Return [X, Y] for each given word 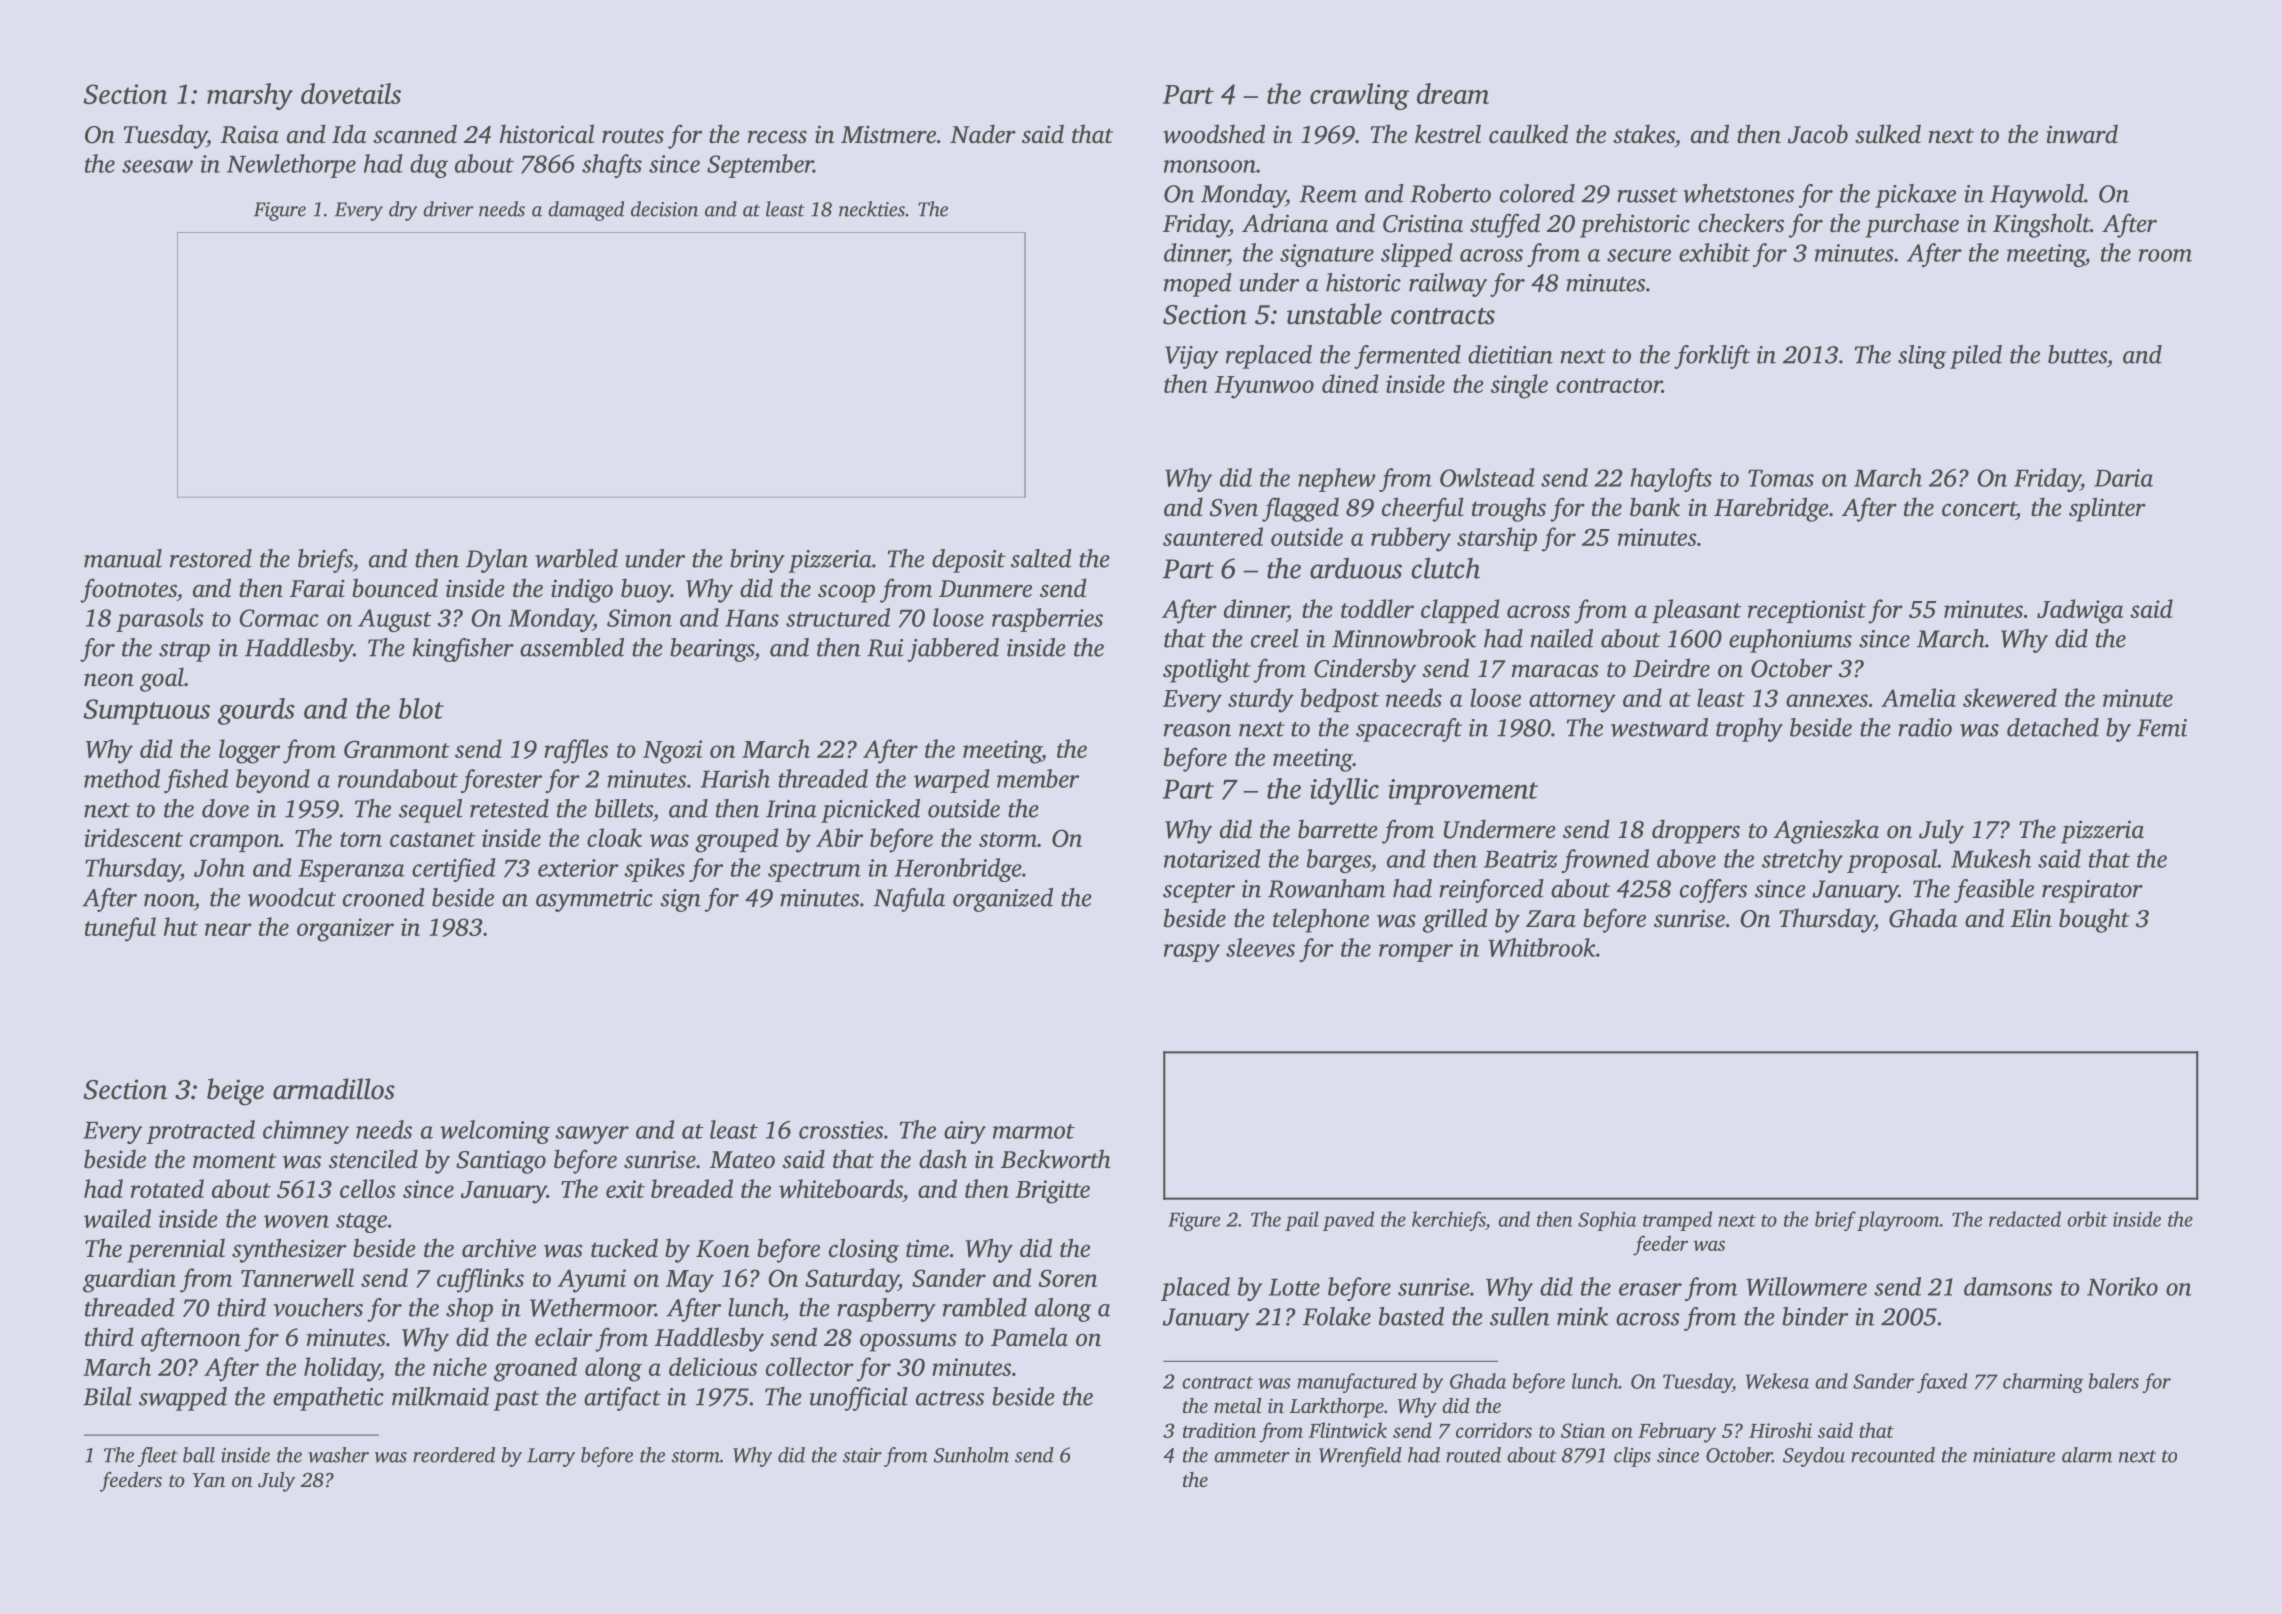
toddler [1377, 608]
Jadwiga [2080, 611]
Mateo [742, 1160]
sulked [1888, 134]
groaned [535, 1369]
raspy [1192, 953]
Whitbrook [1542, 947]
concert [1979, 509]
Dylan [497, 561]
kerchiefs [1448, 1221]
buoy [646, 590]
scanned [415, 134]
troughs [1509, 509]
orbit [2087, 1219]
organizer [345, 930]
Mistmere [888, 134]
